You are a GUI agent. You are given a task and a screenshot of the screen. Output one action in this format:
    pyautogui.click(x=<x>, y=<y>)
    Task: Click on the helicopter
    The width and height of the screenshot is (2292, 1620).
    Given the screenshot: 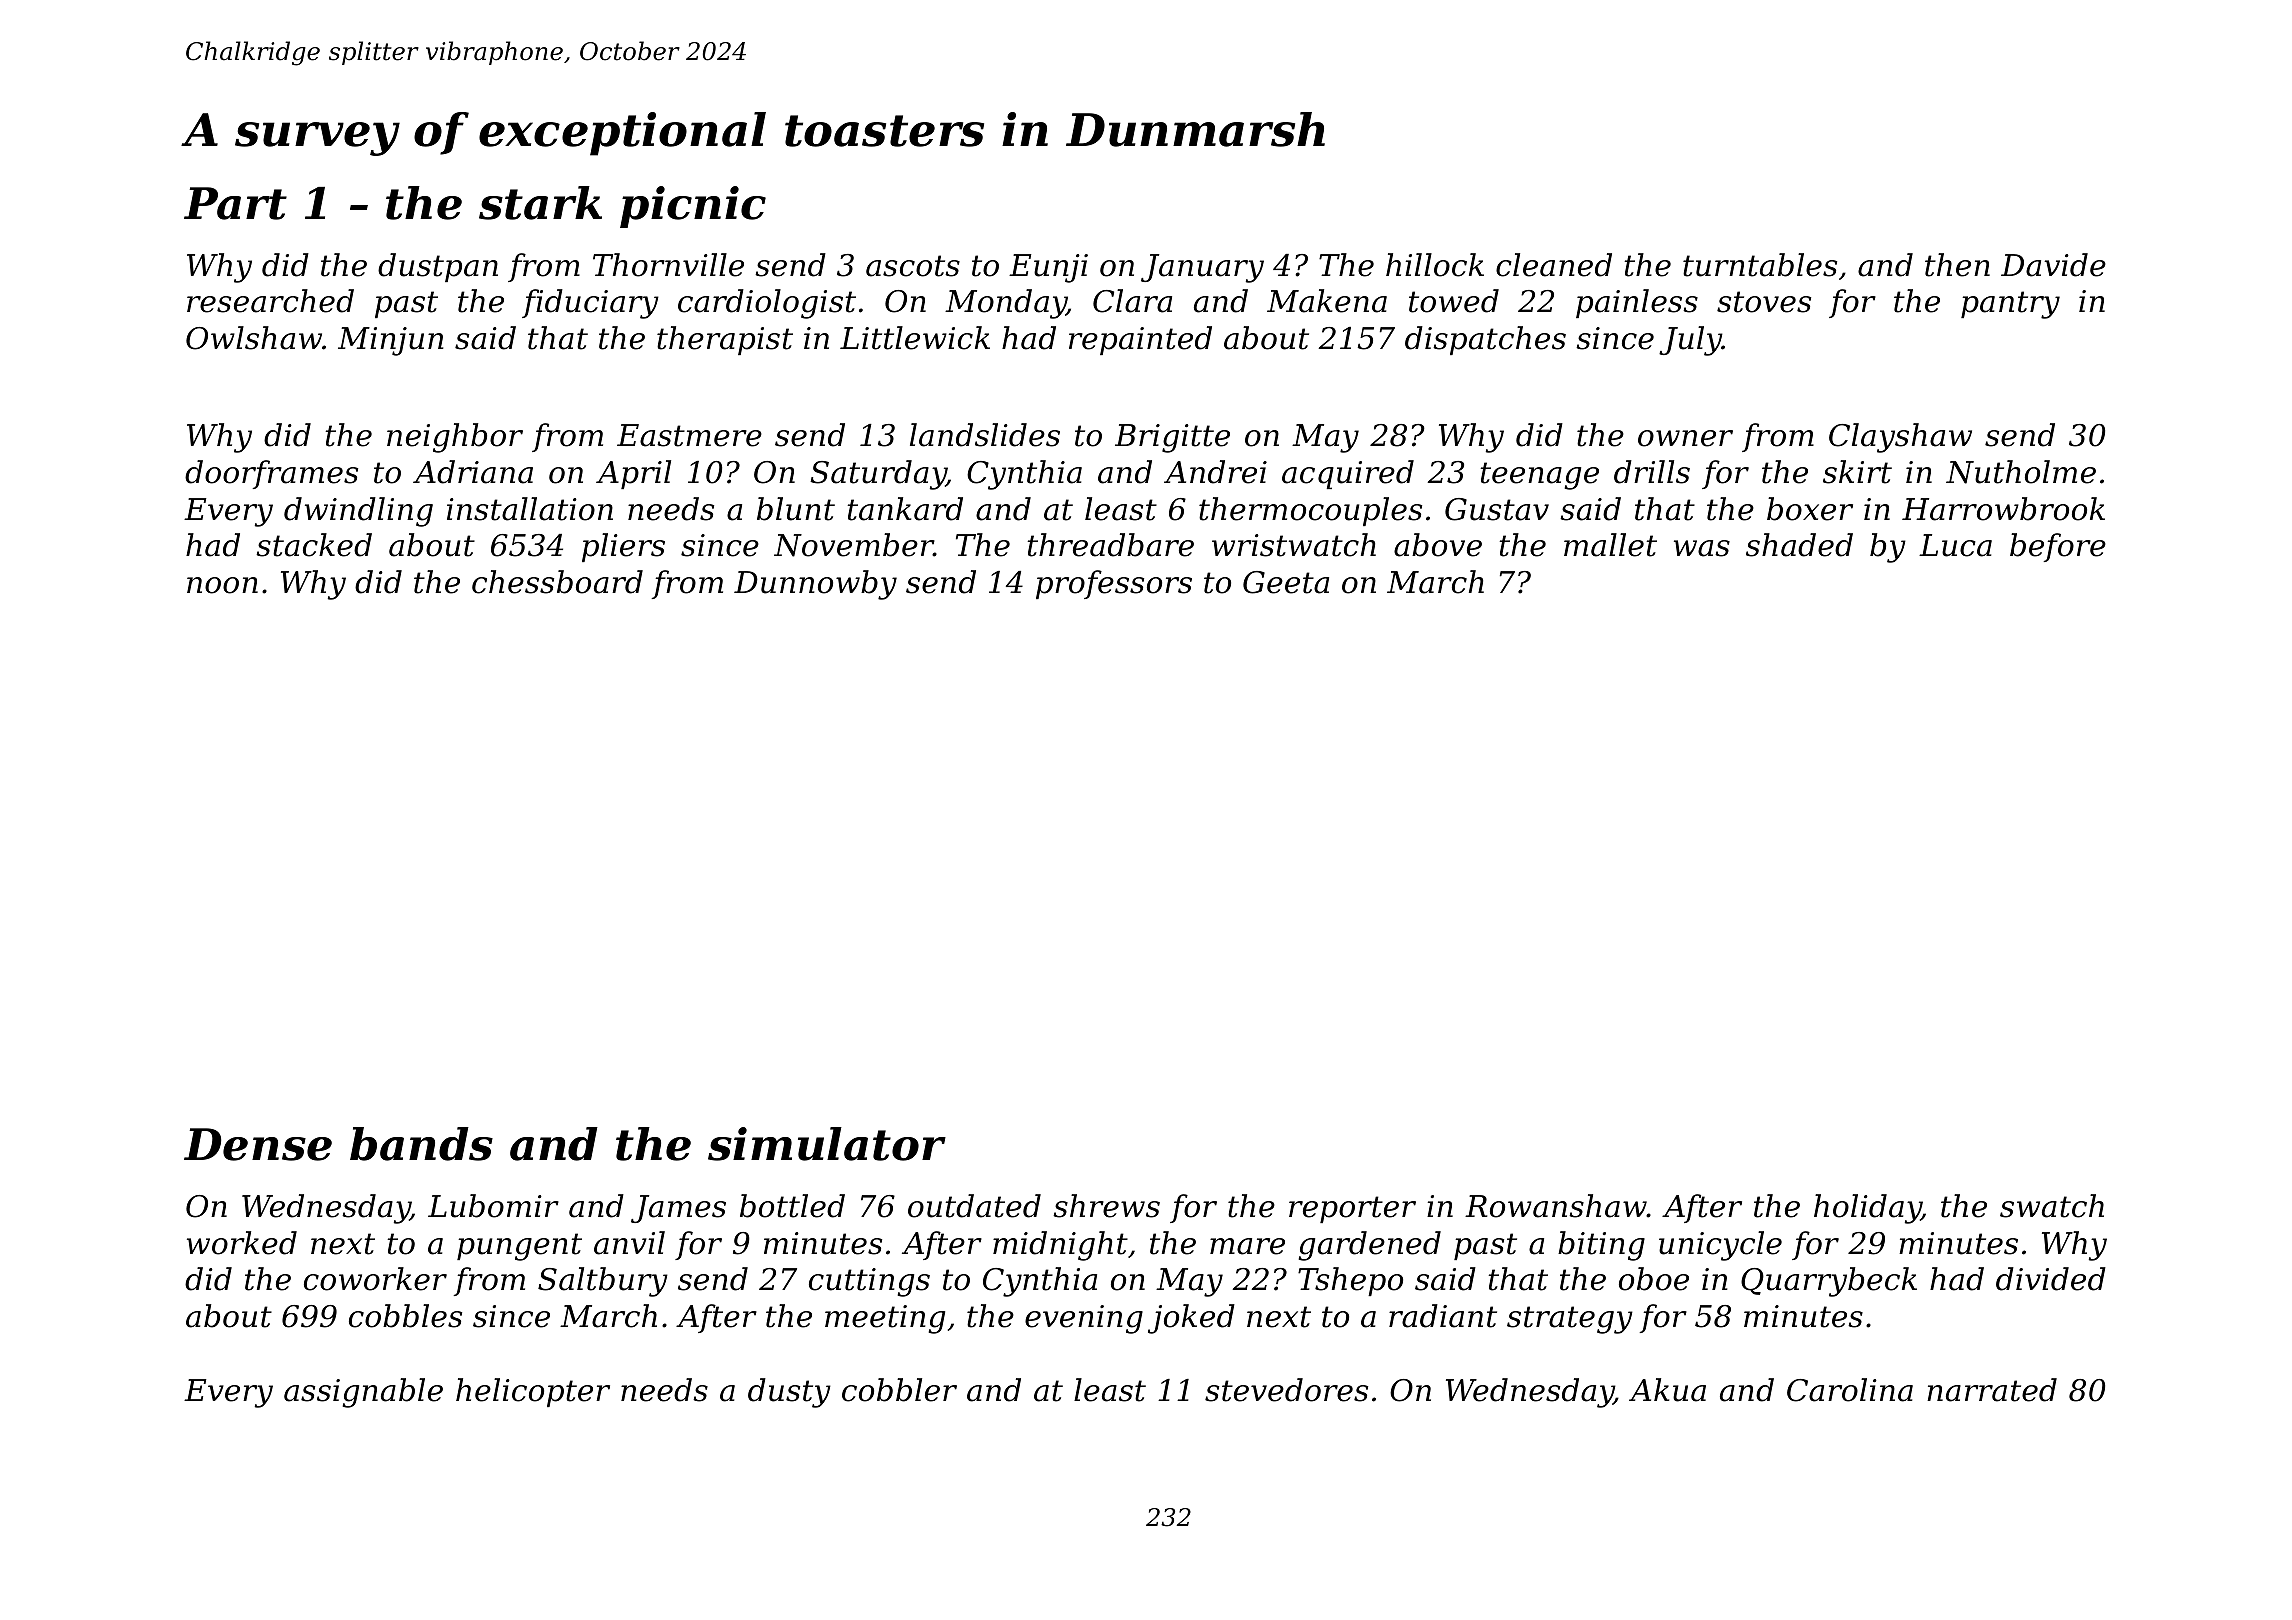 What is the action you would take?
    pyautogui.click(x=533, y=1392)
